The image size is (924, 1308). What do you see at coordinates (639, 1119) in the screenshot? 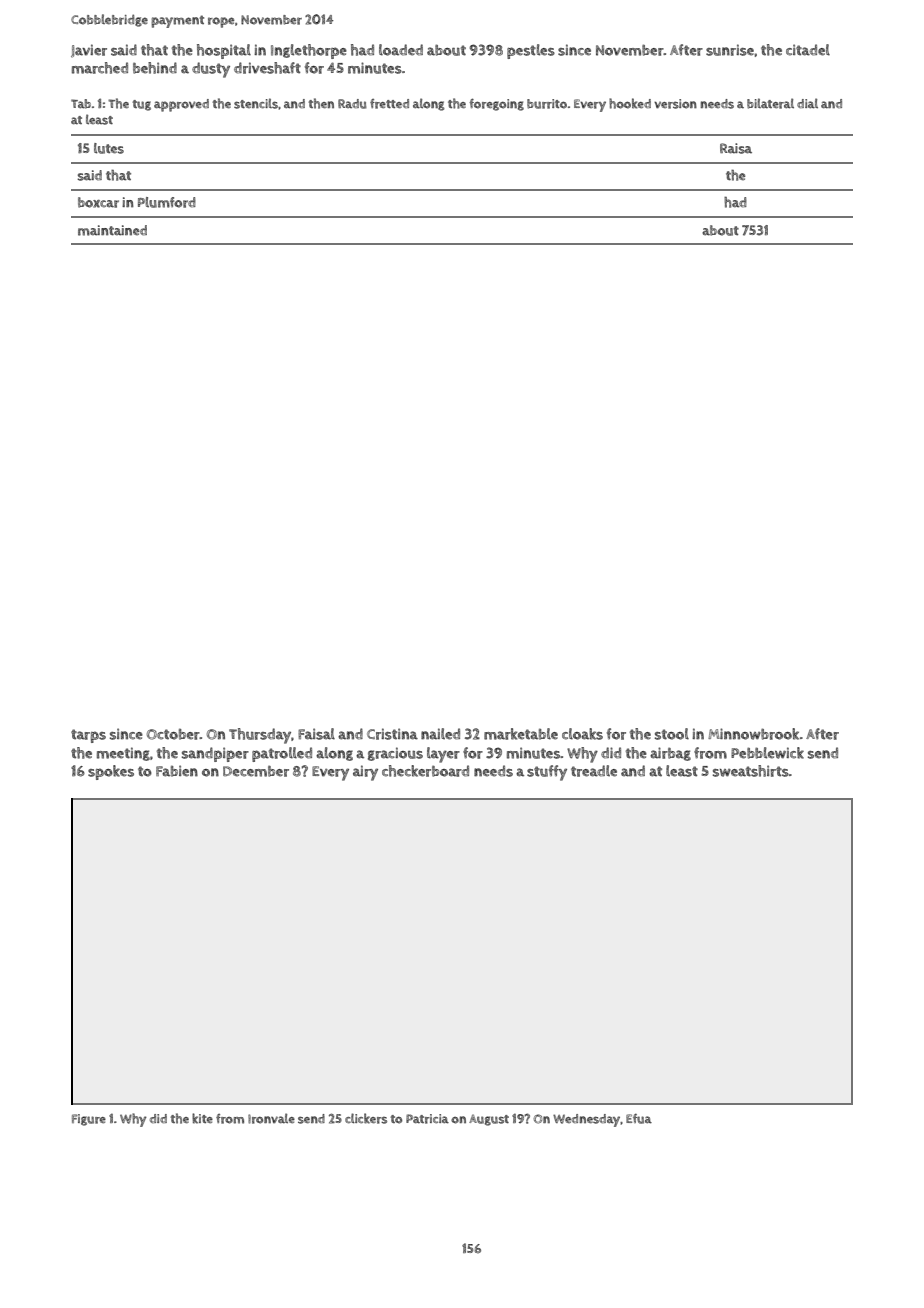
I see `Efua` at bounding box center [639, 1119].
